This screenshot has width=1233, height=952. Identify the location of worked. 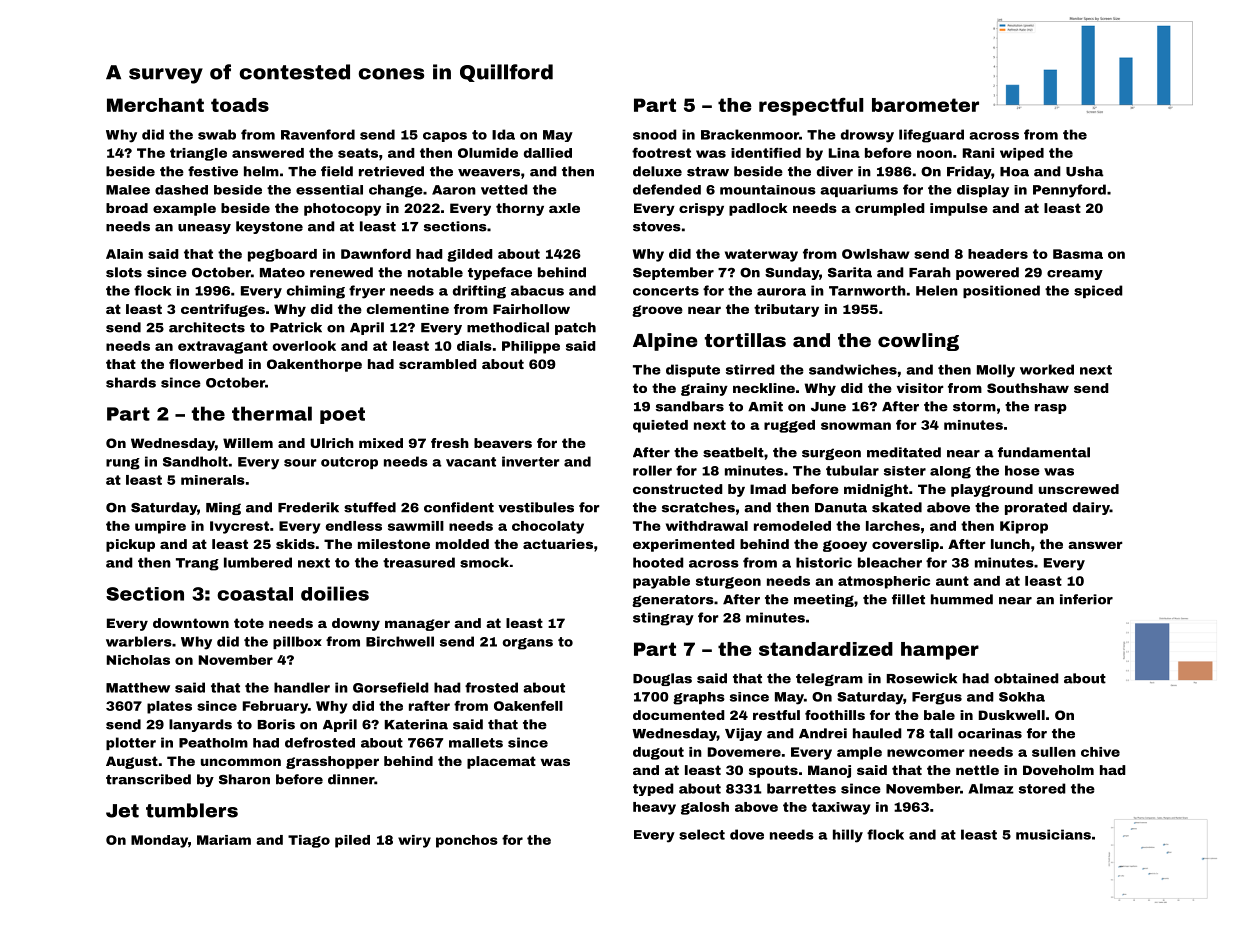
(1047, 369).
